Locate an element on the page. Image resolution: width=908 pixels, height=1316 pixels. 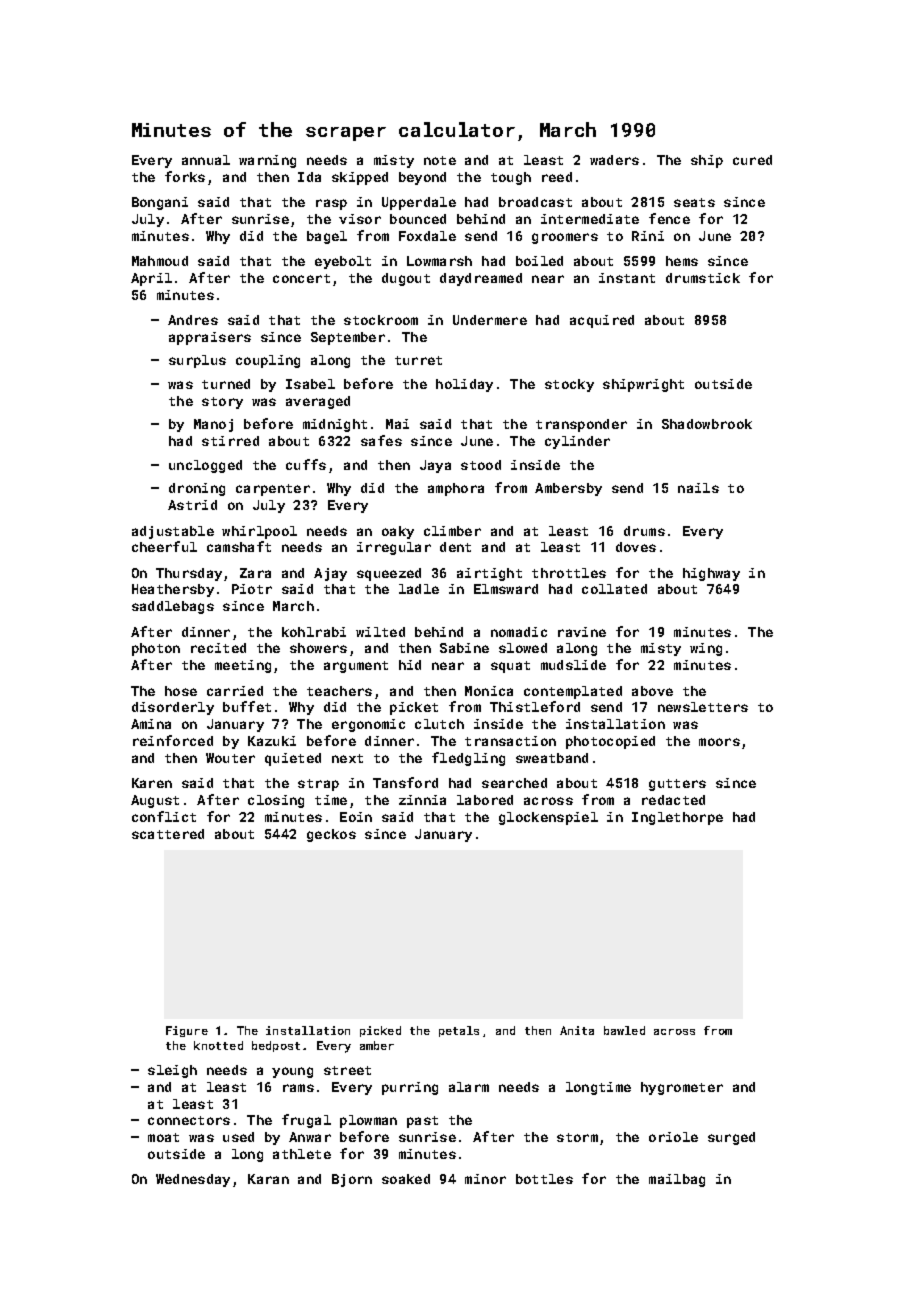
wilted is located at coordinates (380, 632).
